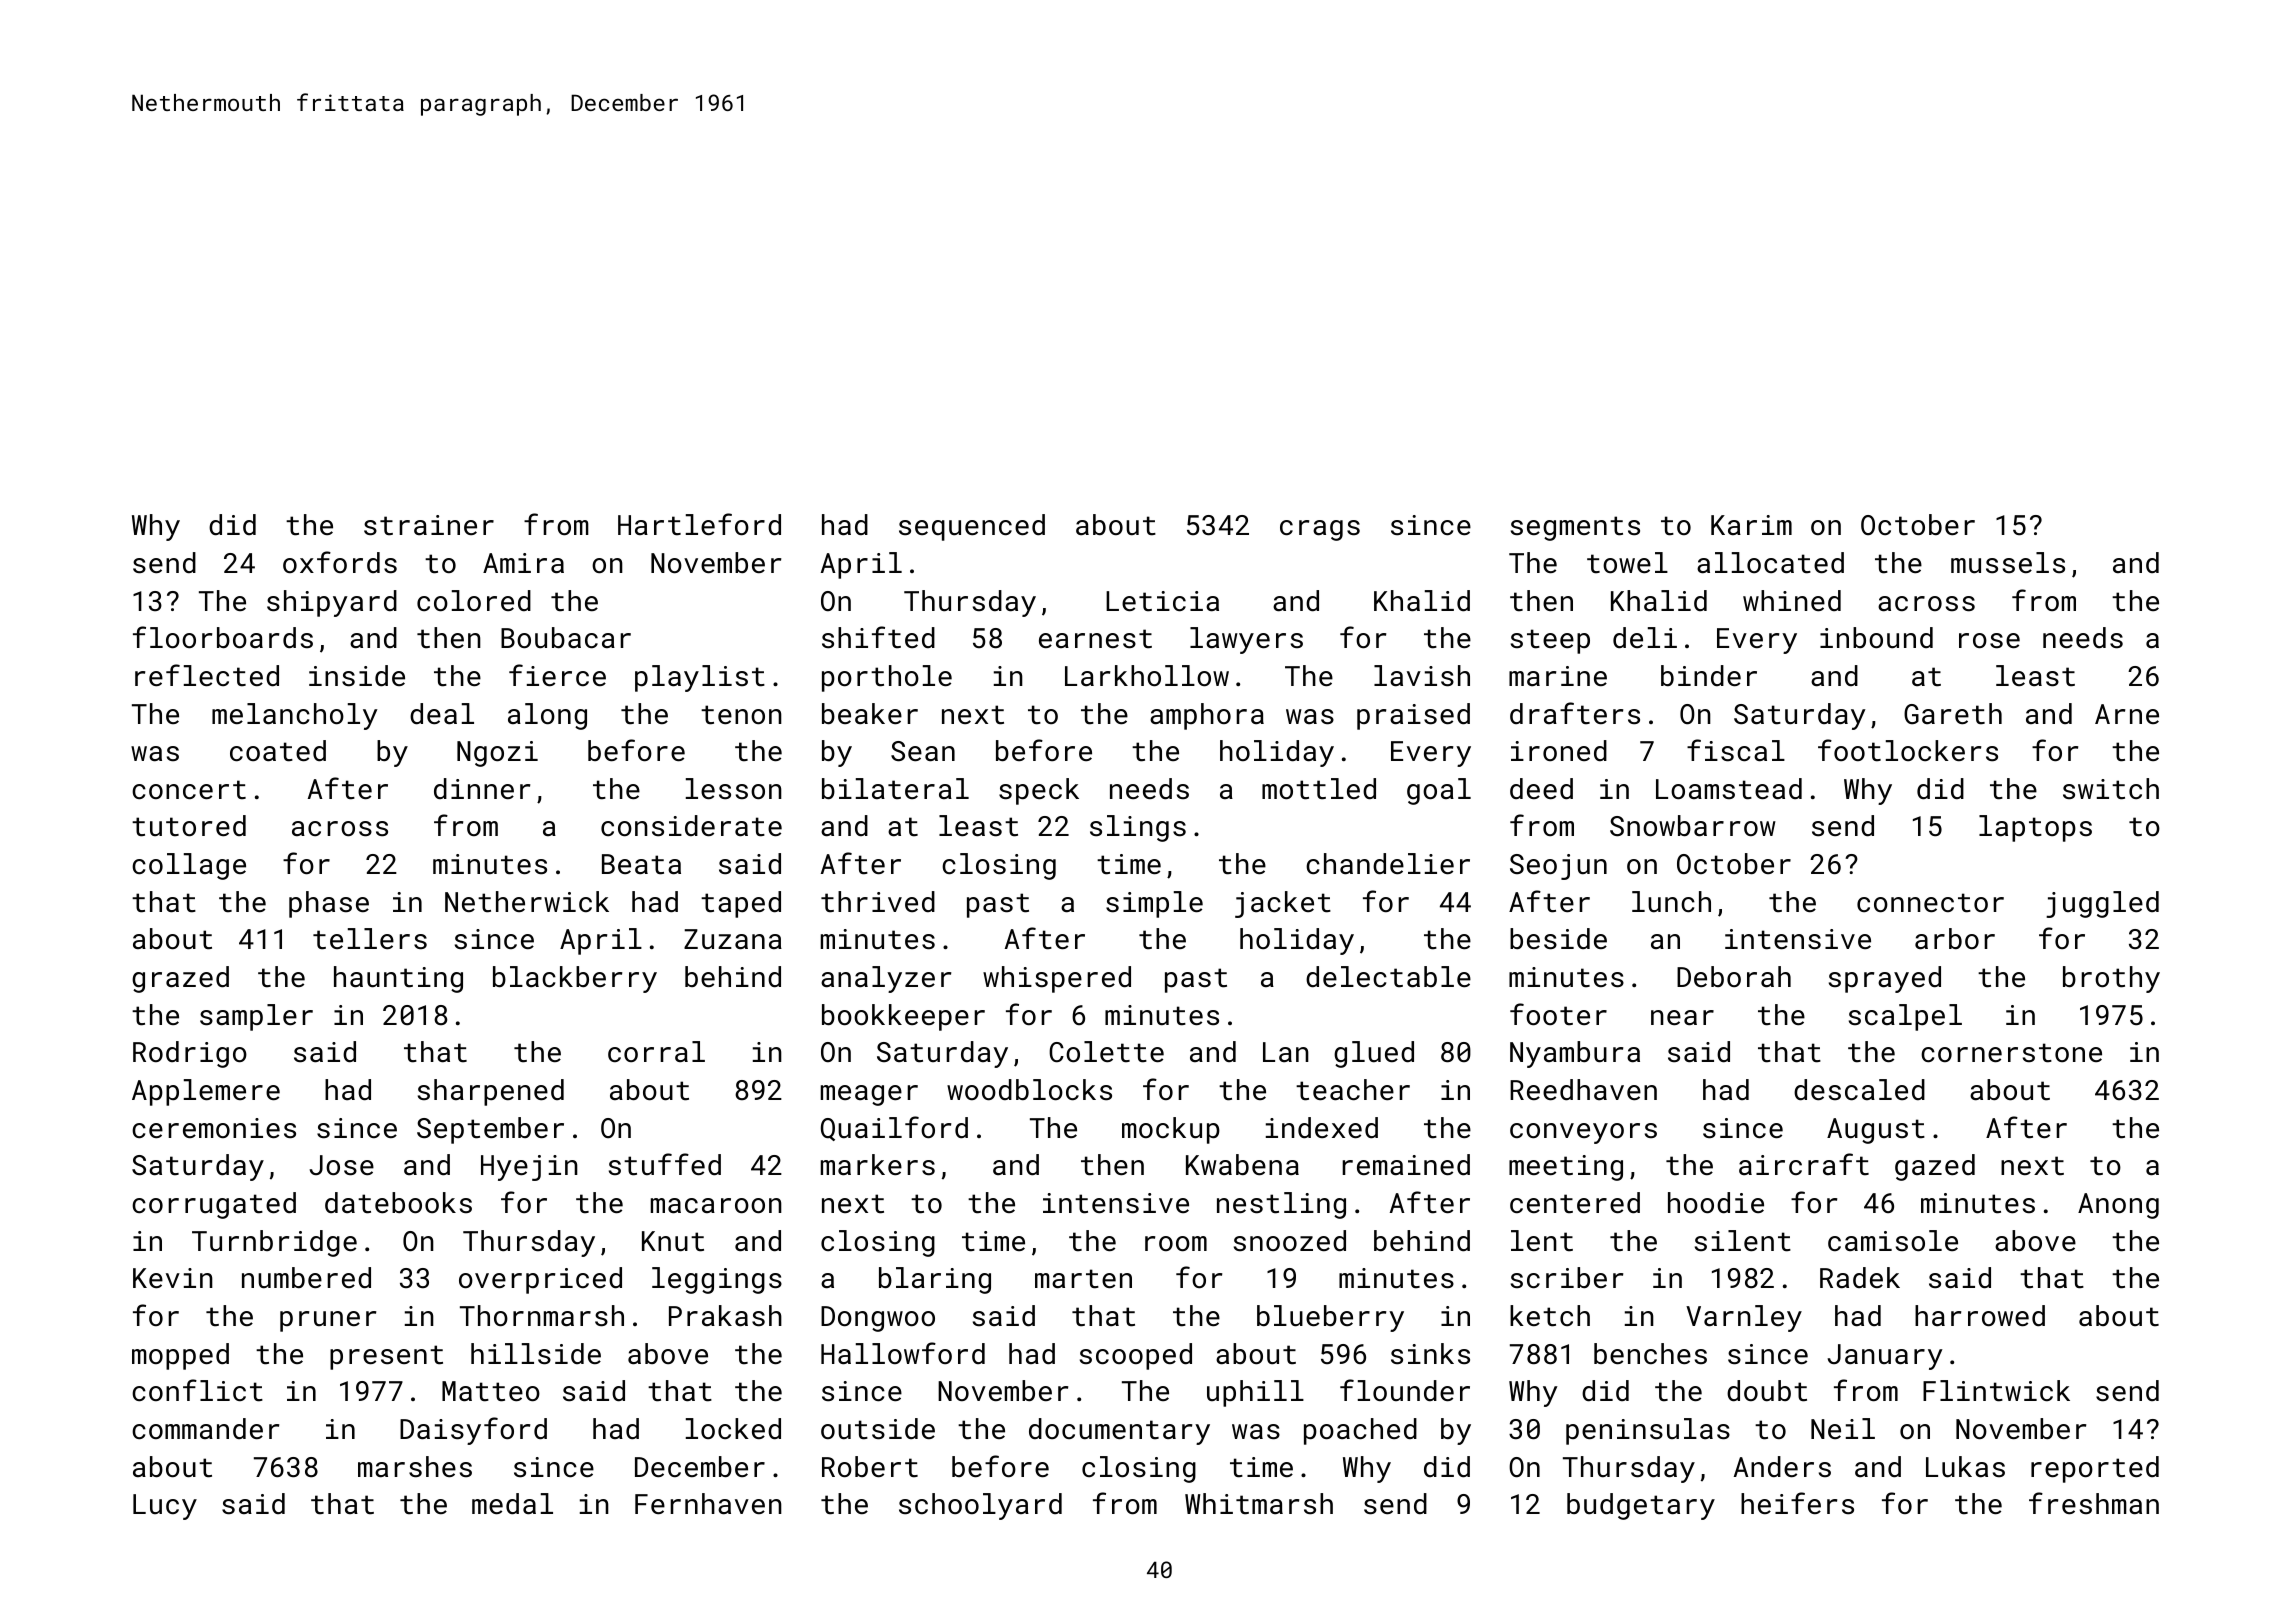  Describe the element at coordinates (1980, 1316) in the screenshot. I see `harrowed` at that location.
